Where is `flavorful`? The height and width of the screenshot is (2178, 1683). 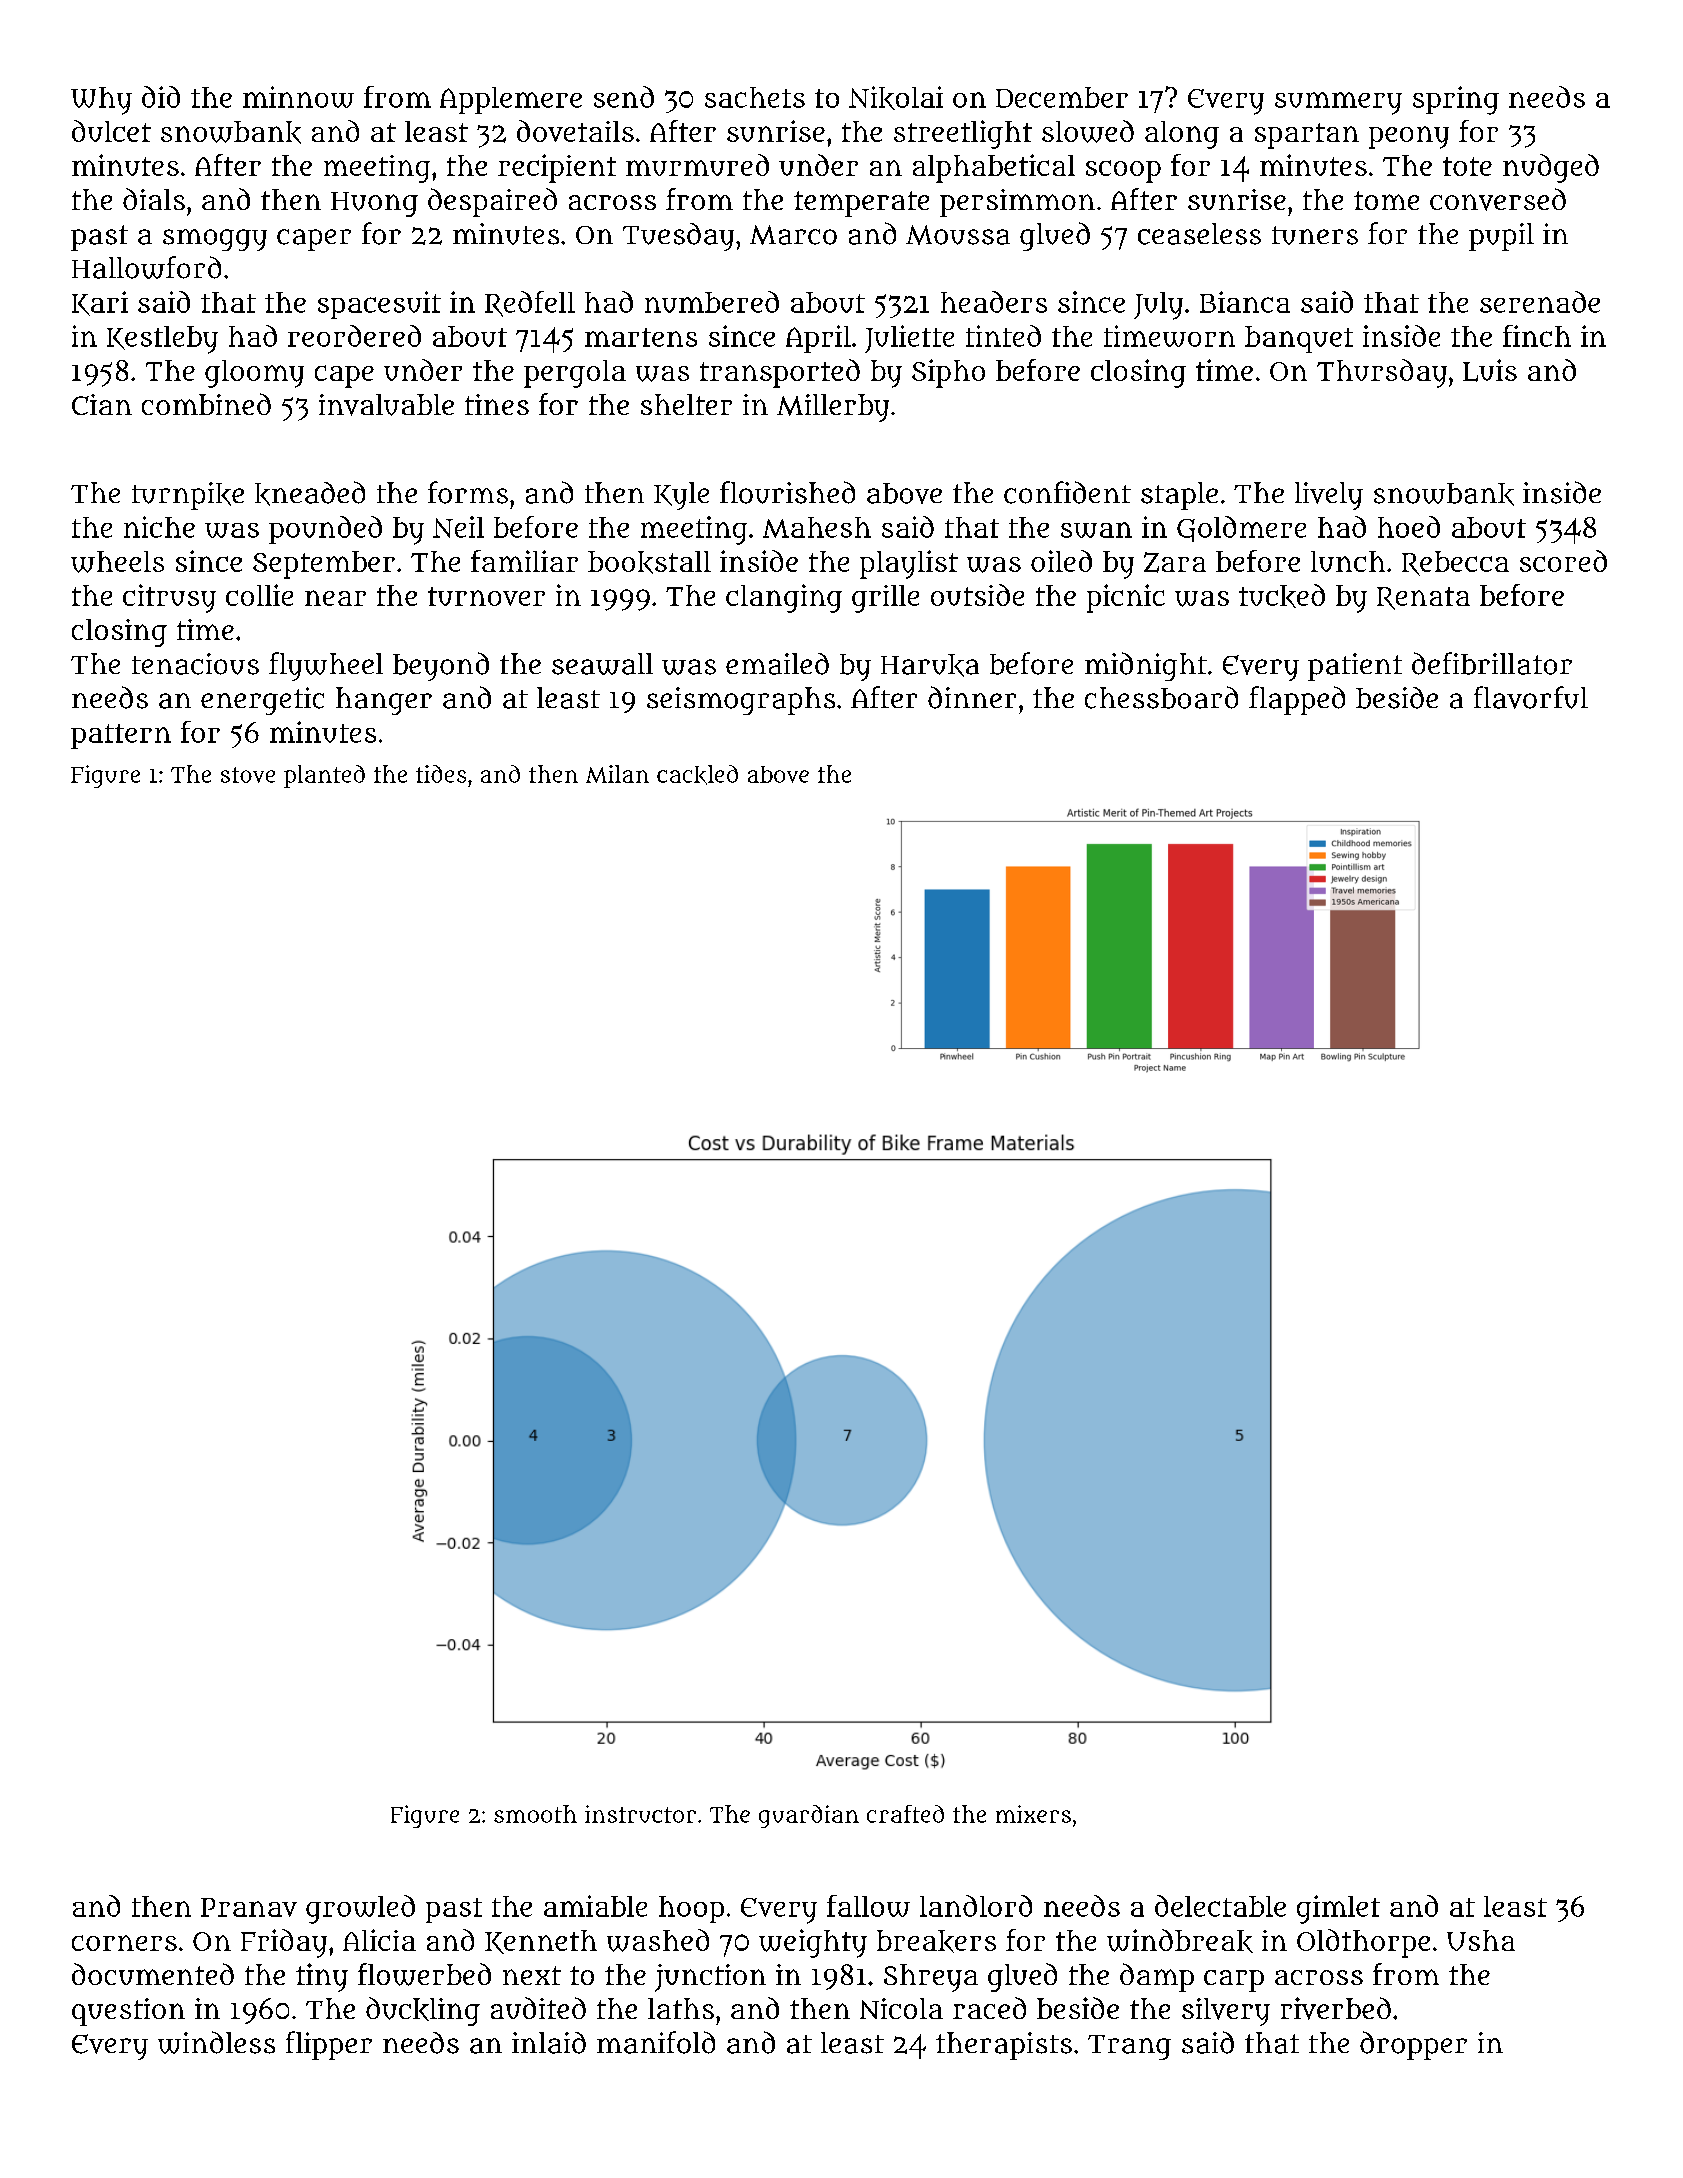 flavorful is located at coordinates (1531, 697).
